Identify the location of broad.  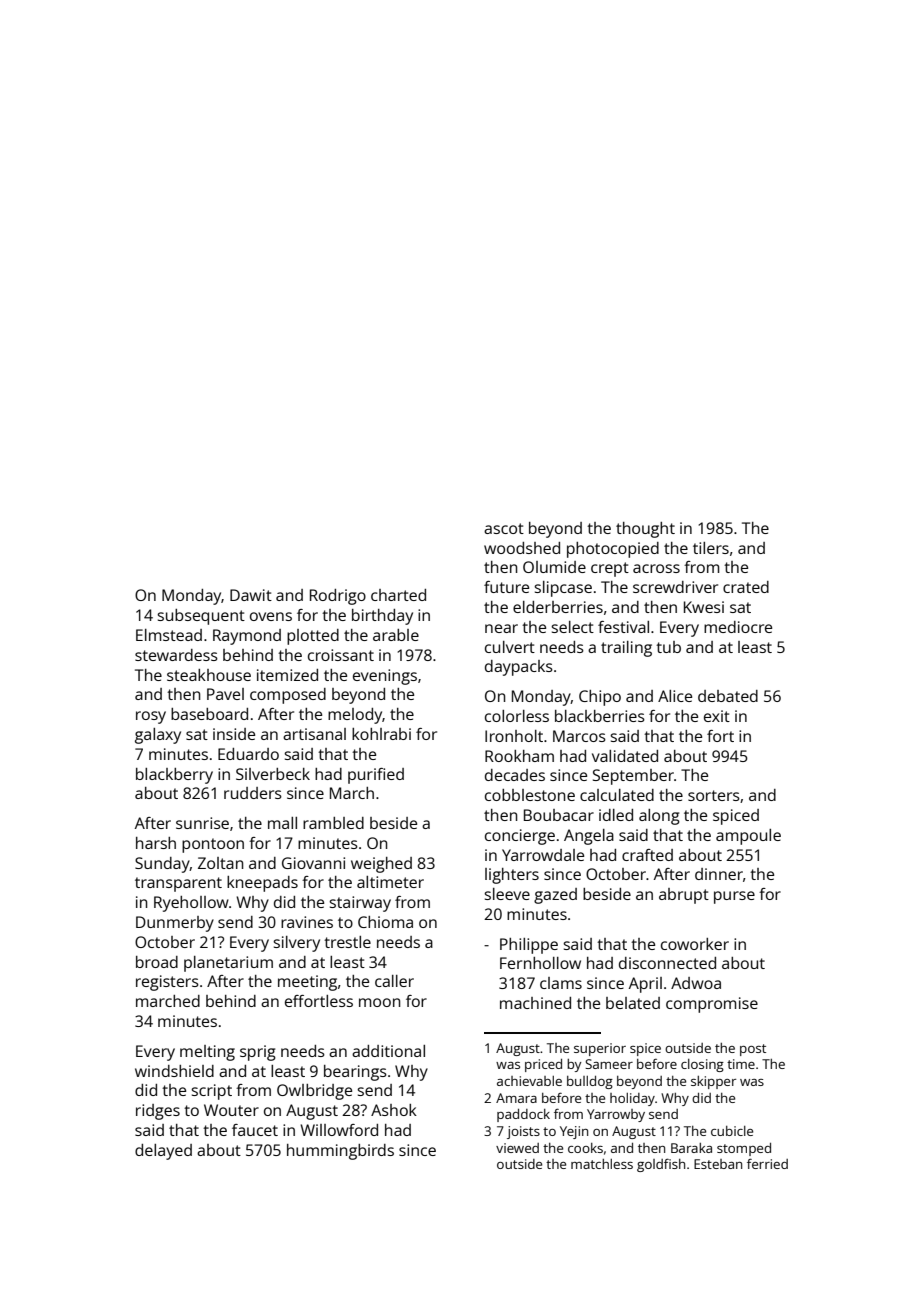
(157, 962).
